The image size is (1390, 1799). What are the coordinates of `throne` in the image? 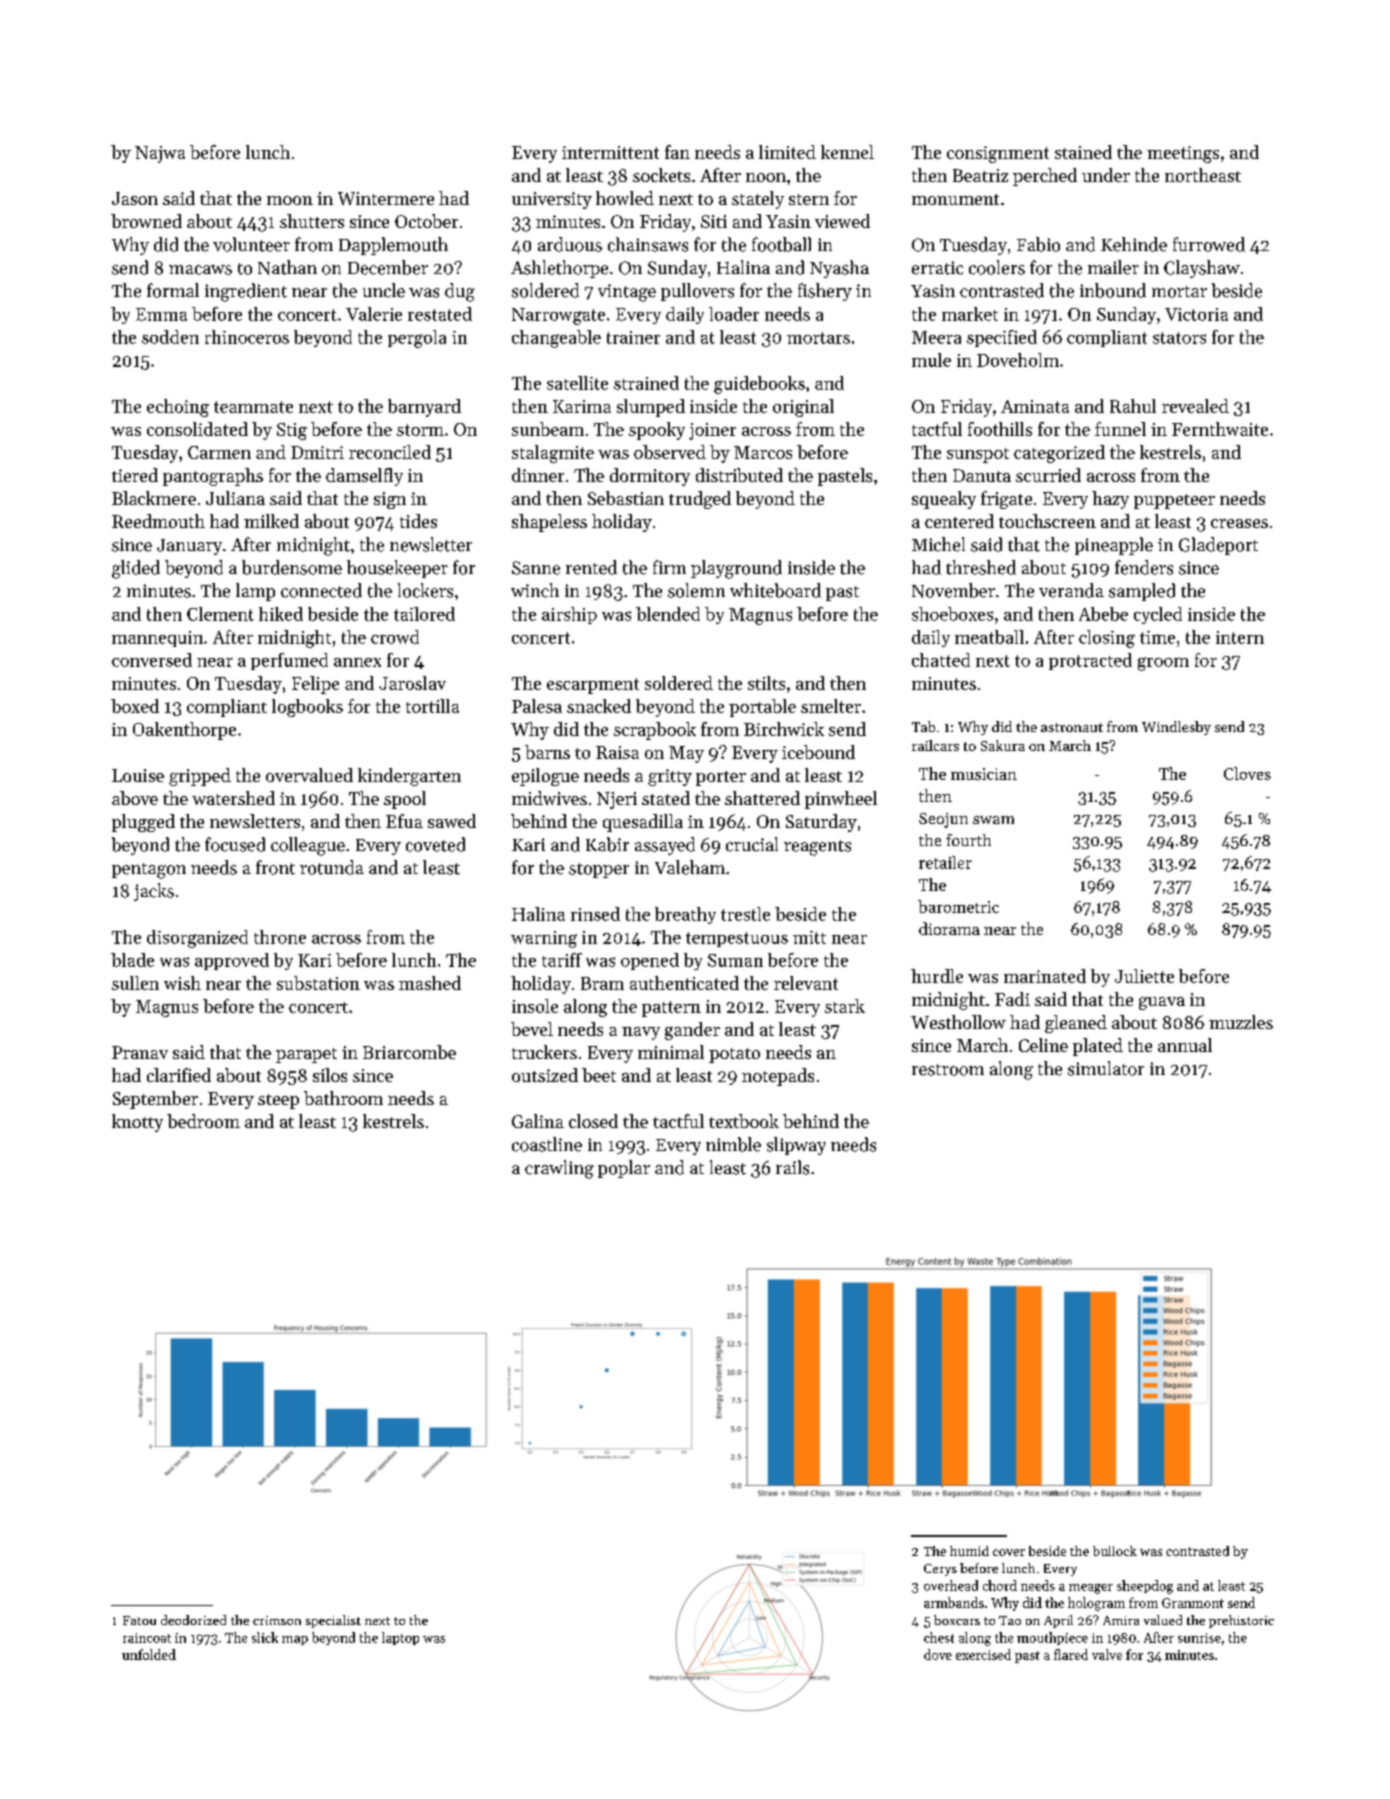 It's located at (280, 937).
